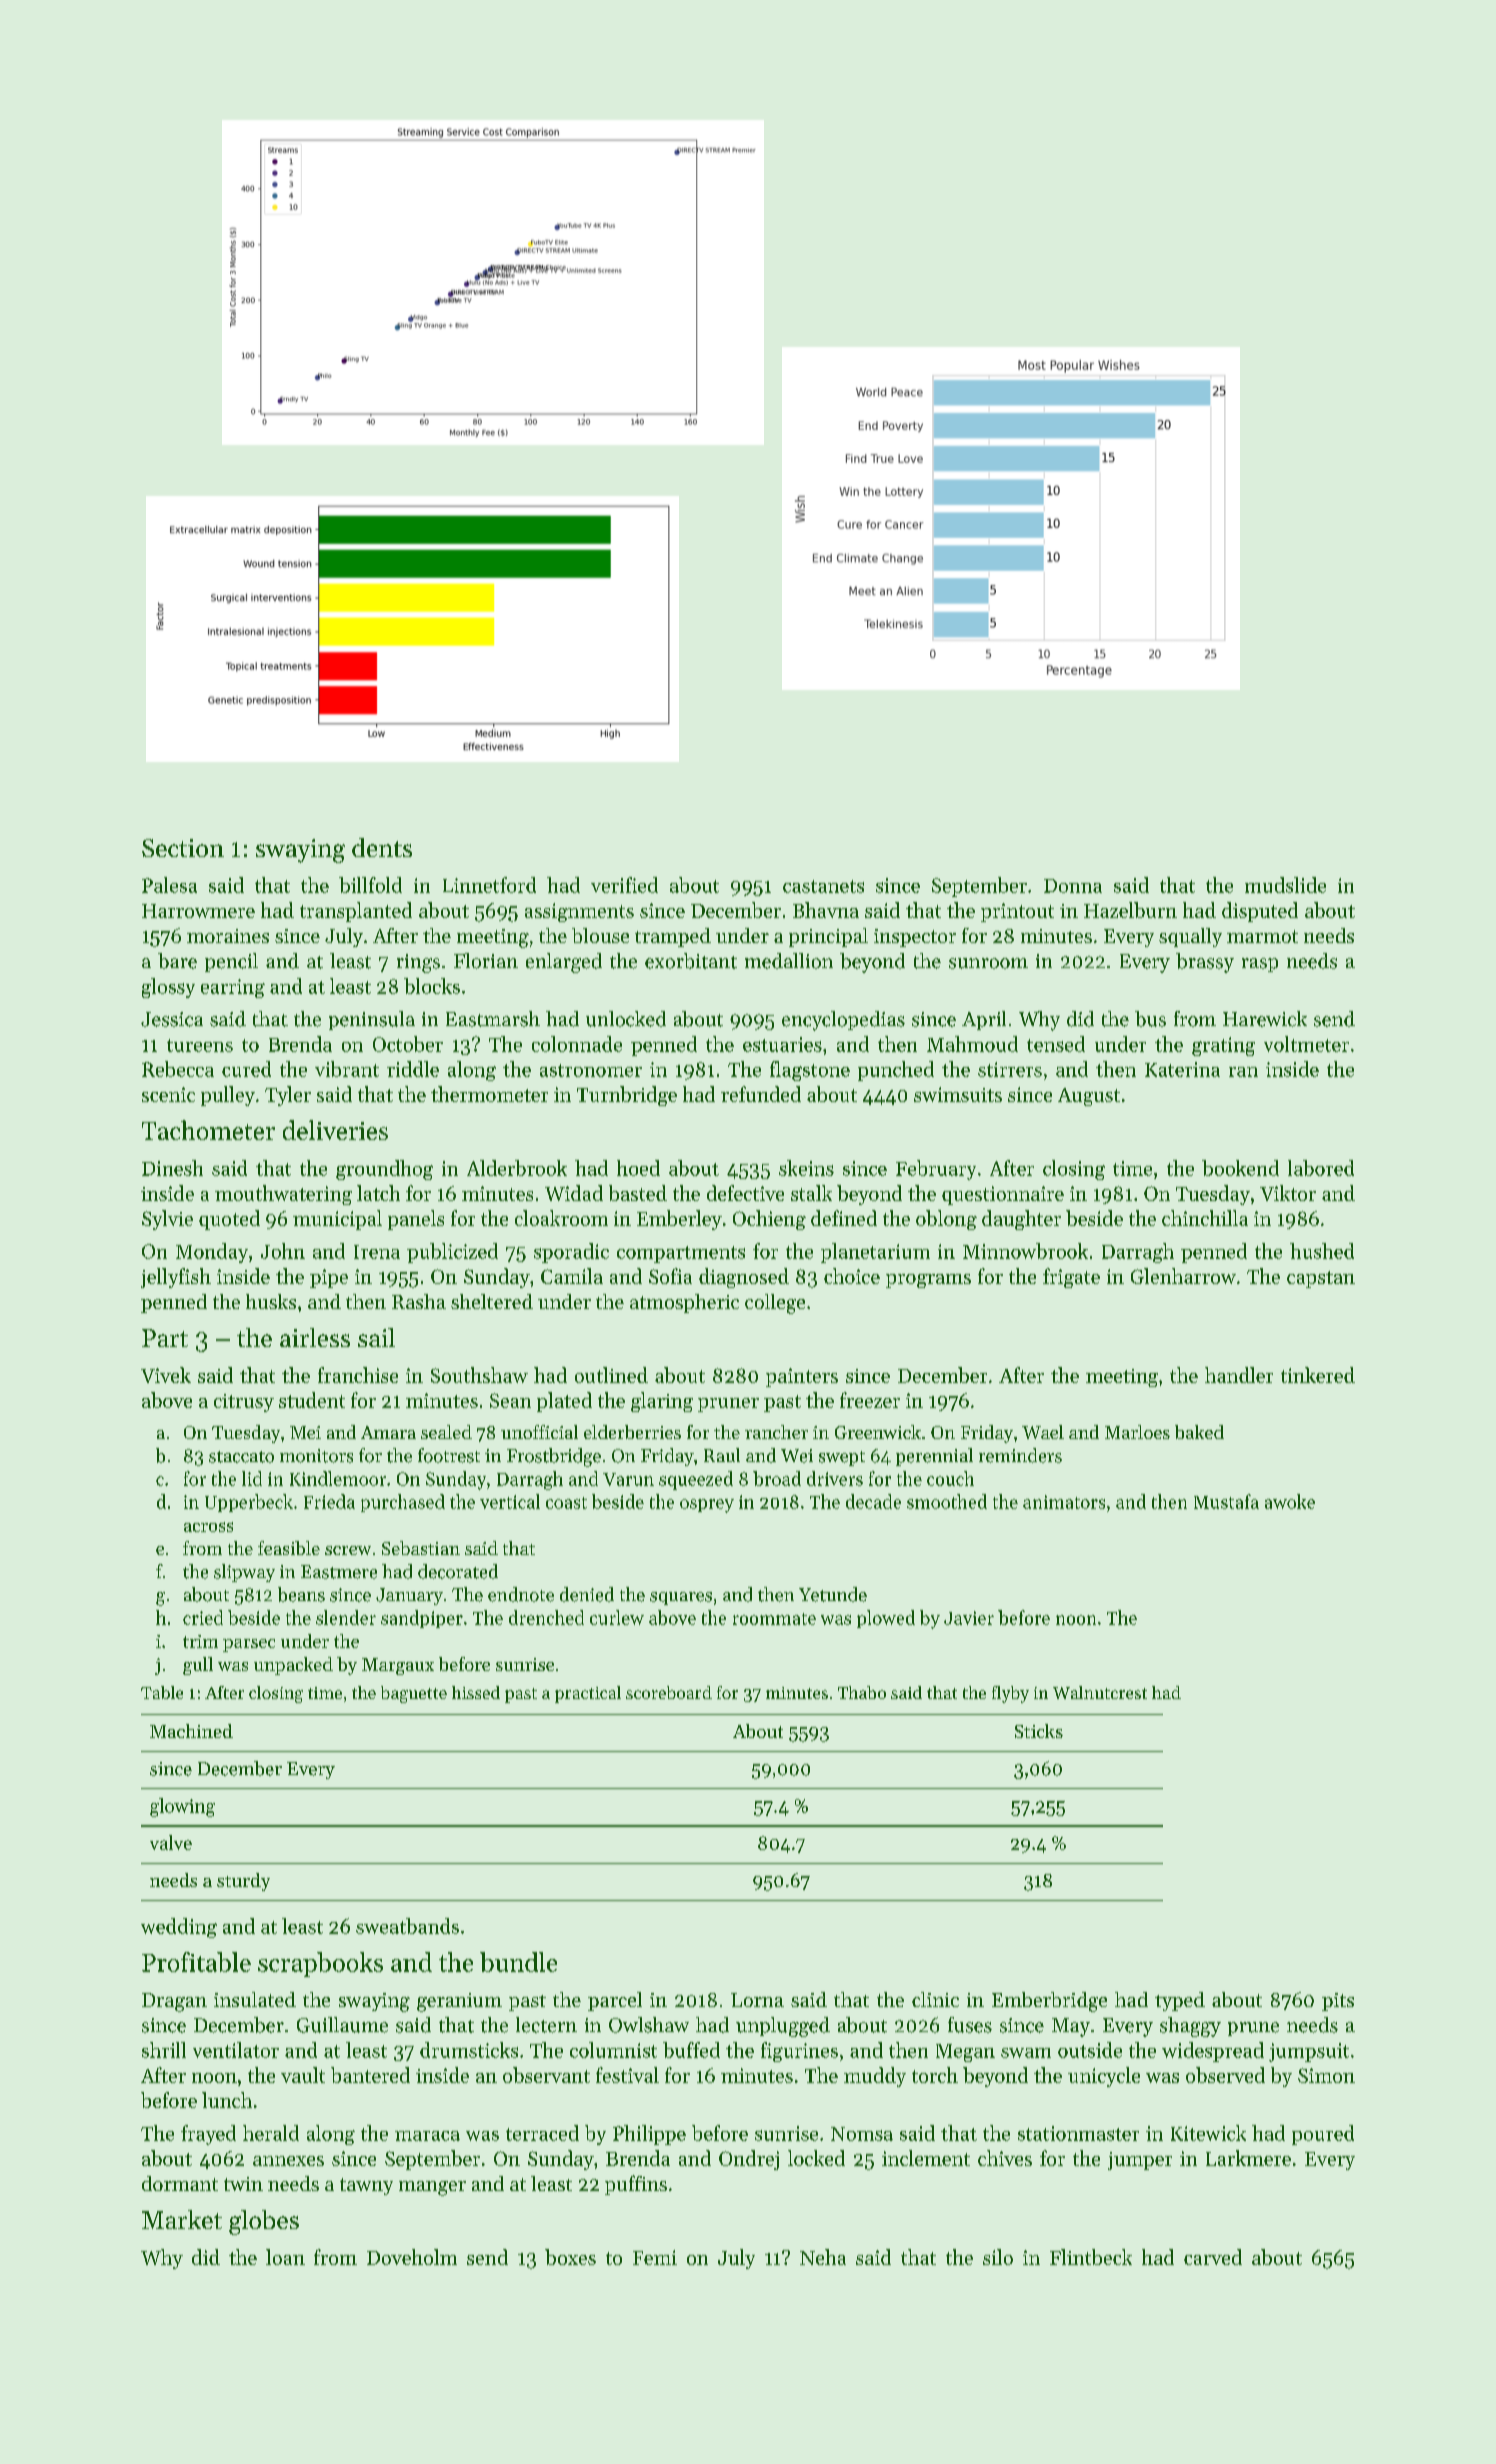 The image size is (1496, 2464). I want to click on transplanted, so click(356, 912).
